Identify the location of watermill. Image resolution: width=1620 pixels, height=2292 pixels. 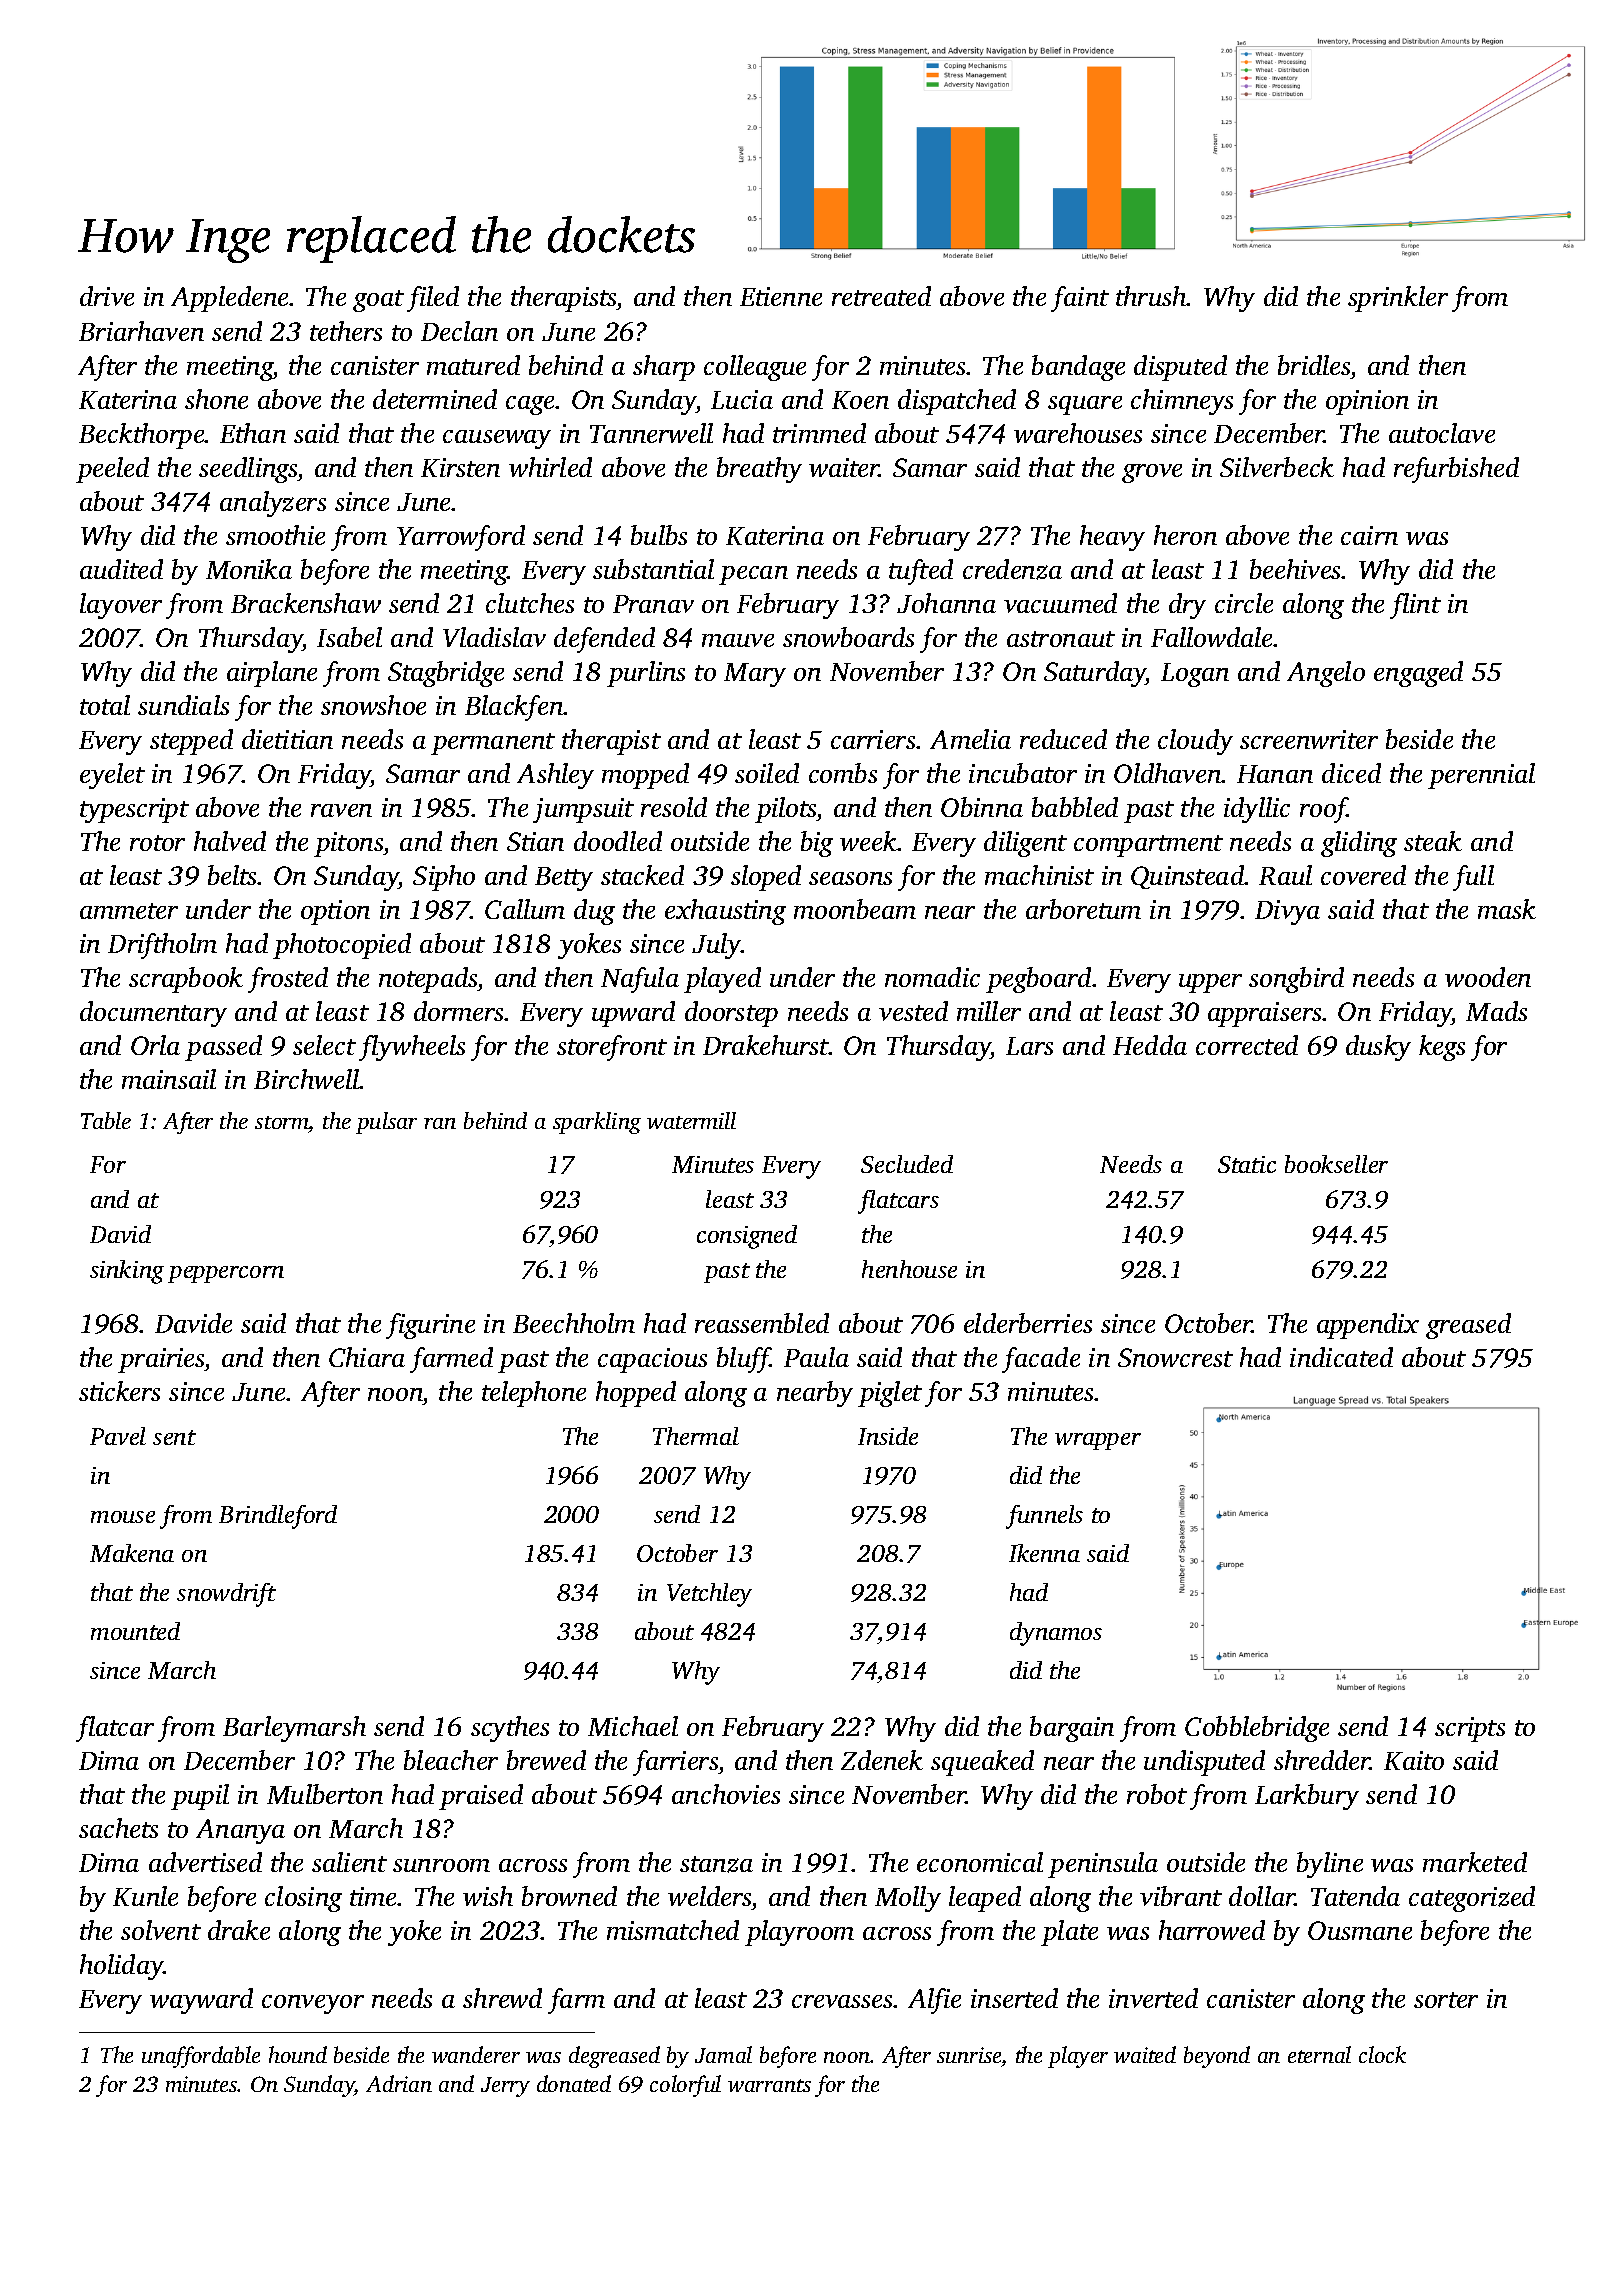
(691, 1120).
